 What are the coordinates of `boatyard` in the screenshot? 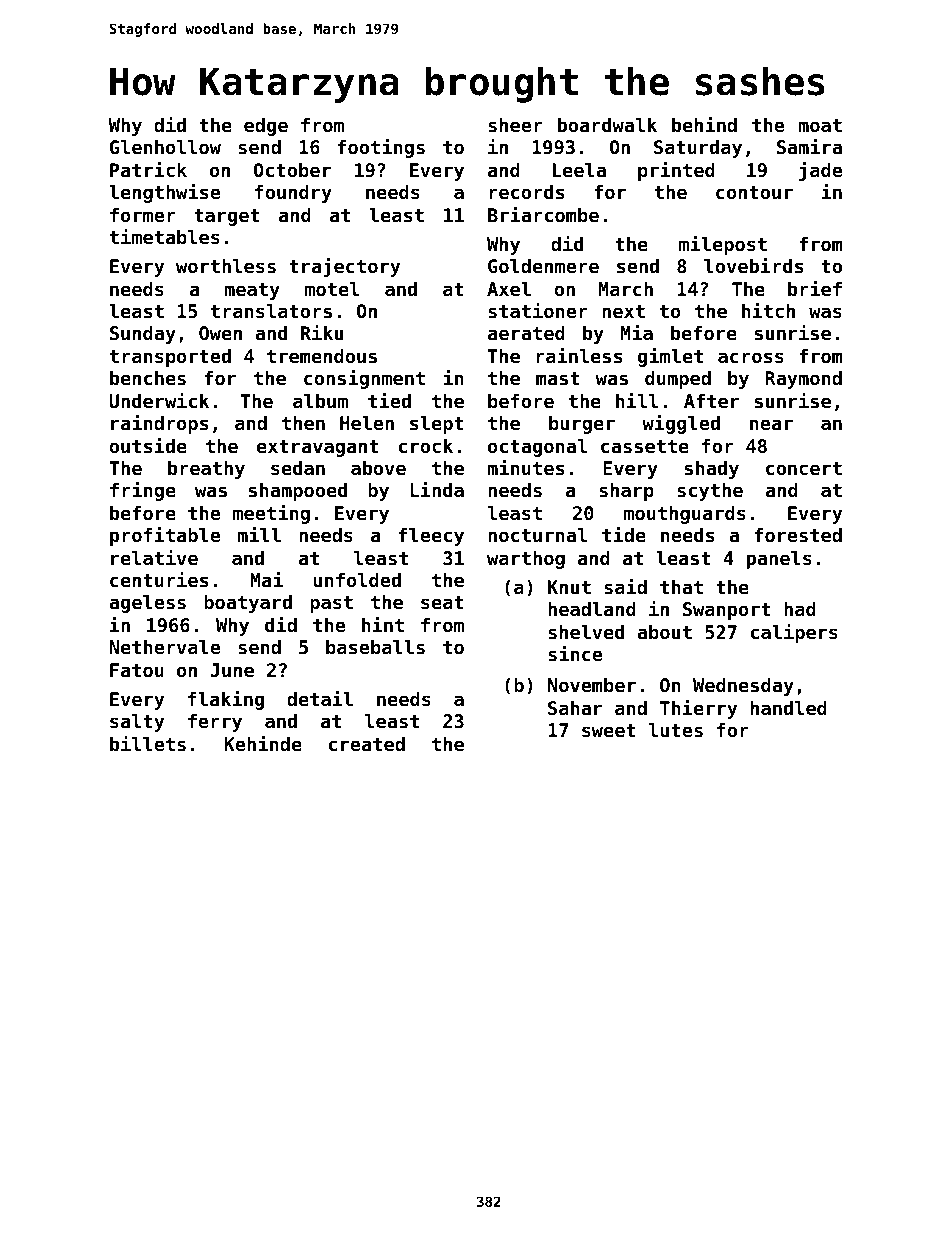 It's located at (248, 604).
